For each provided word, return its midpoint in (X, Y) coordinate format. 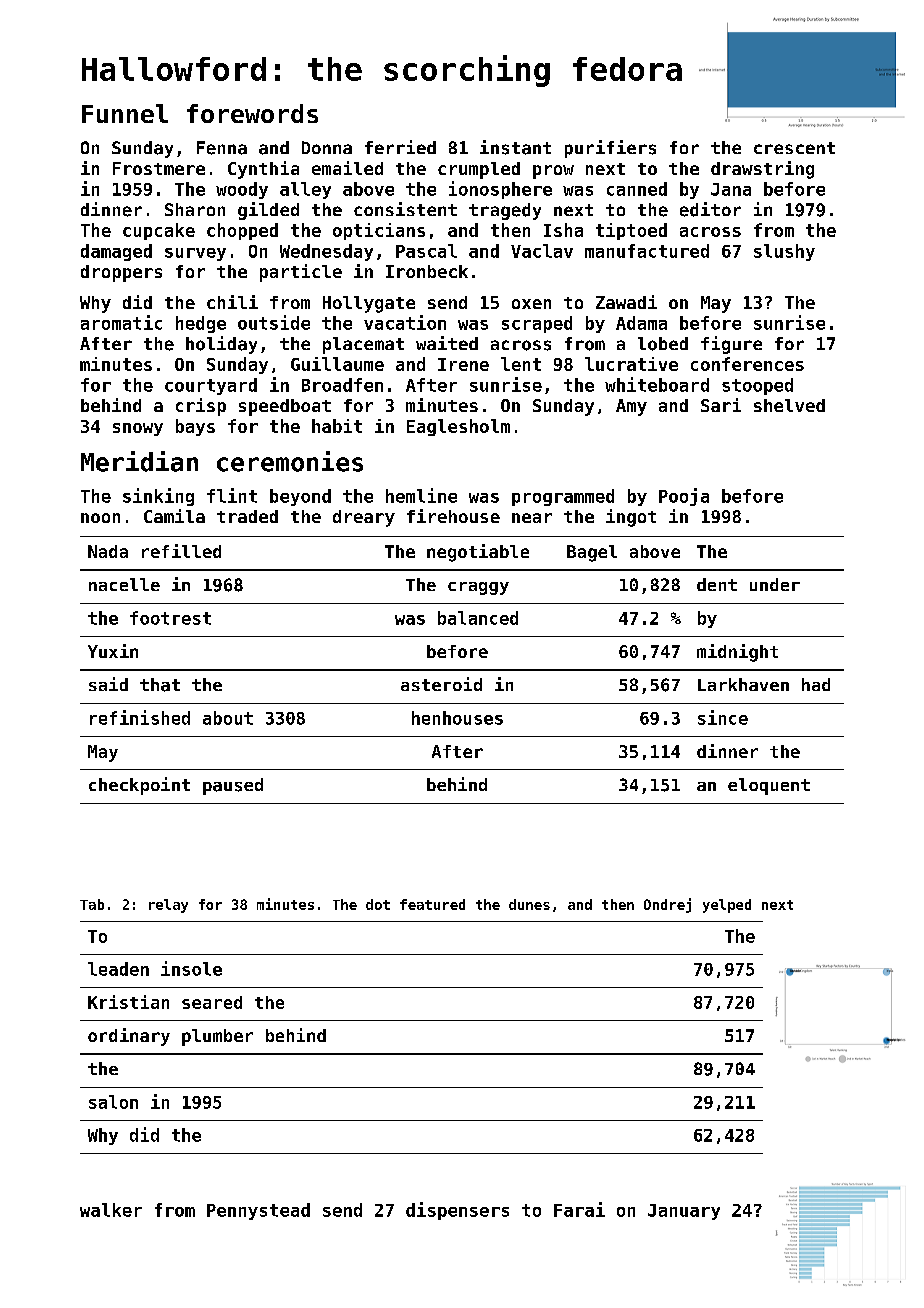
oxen (531, 304)
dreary (364, 518)
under (775, 584)
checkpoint (139, 786)
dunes (529, 904)
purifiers (610, 149)
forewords (252, 113)
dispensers (457, 1211)
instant (515, 147)
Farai (579, 1209)
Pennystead (258, 1211)
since (723, 717)
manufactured (647, 251)
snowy (138, 429)
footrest (170, 618)
